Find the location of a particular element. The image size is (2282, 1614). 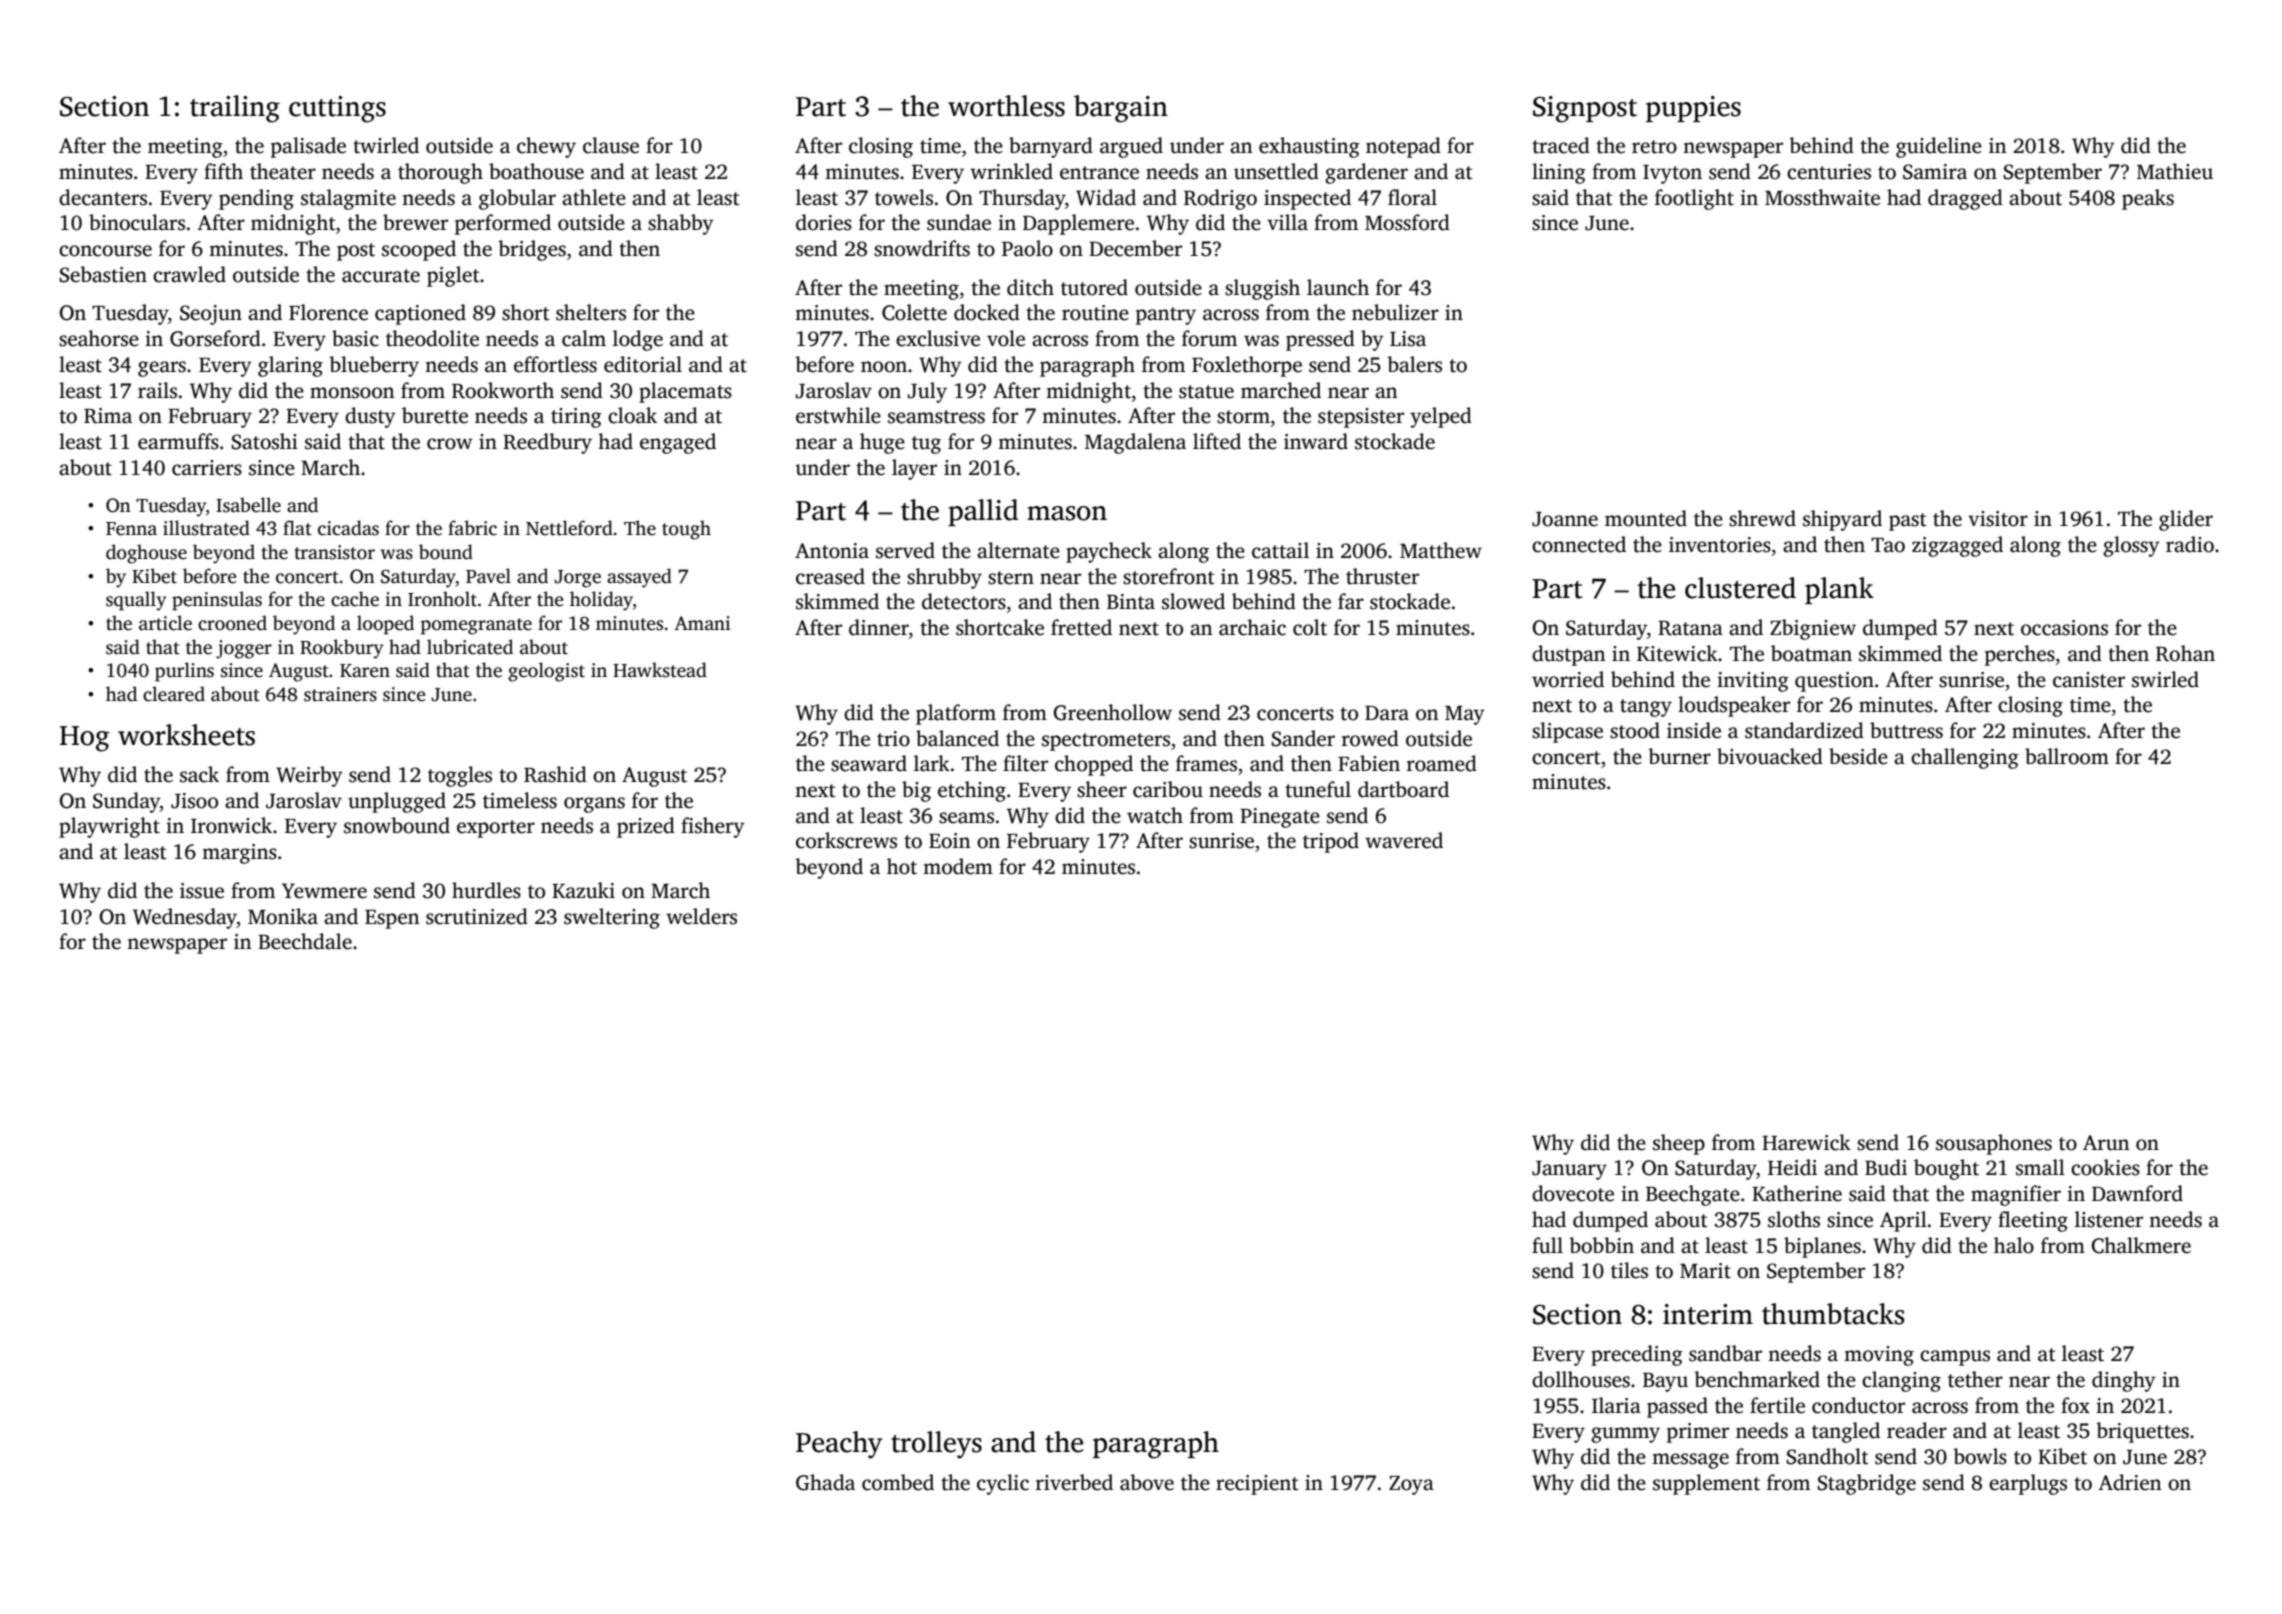

Zoya is located at coordinates (1411, 1485).
